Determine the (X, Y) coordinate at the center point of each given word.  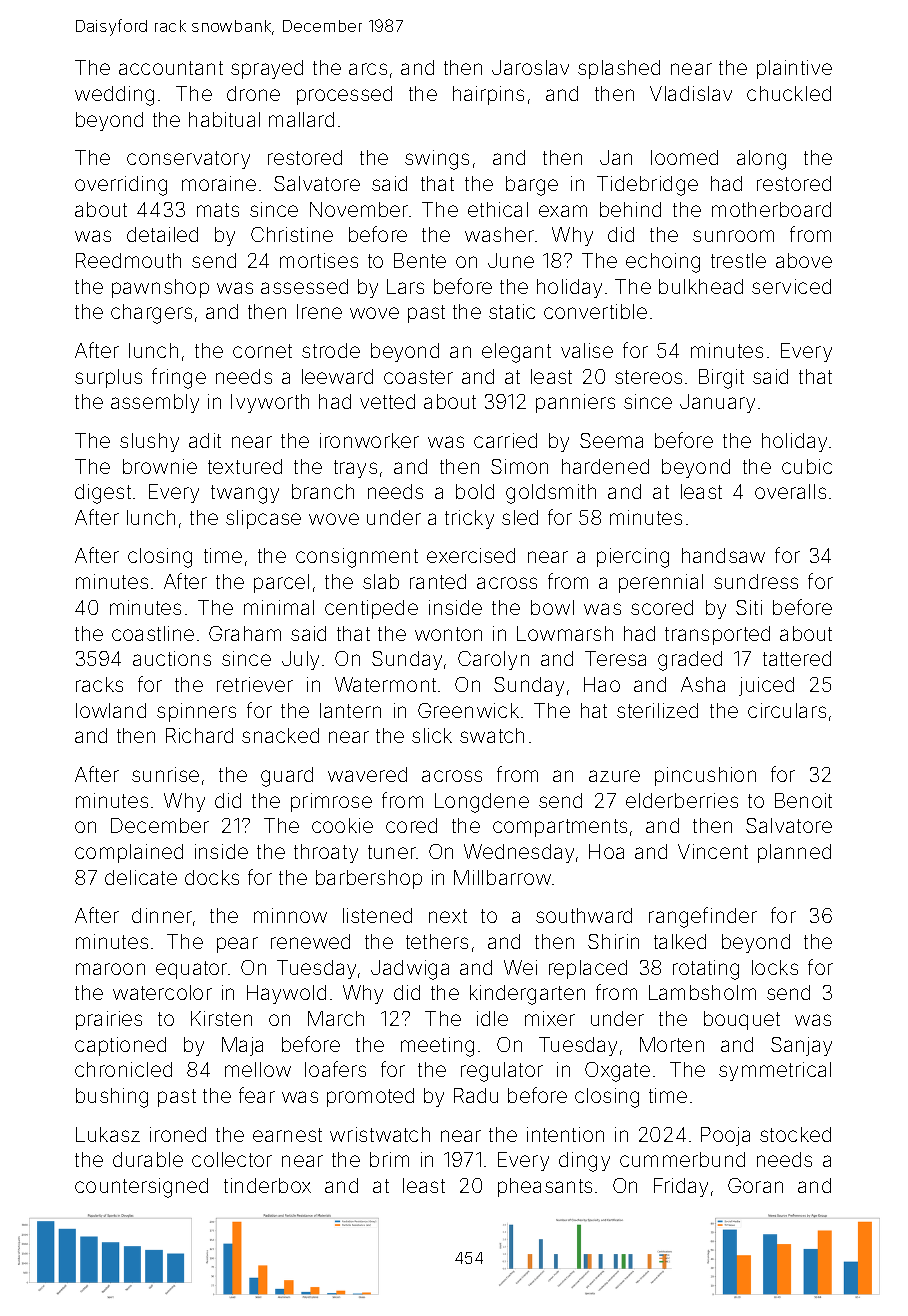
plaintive (794, 69)
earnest (287, 1135)
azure (614, 776)
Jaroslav (530, 67)
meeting (437, 1047)
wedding (114, 96)
